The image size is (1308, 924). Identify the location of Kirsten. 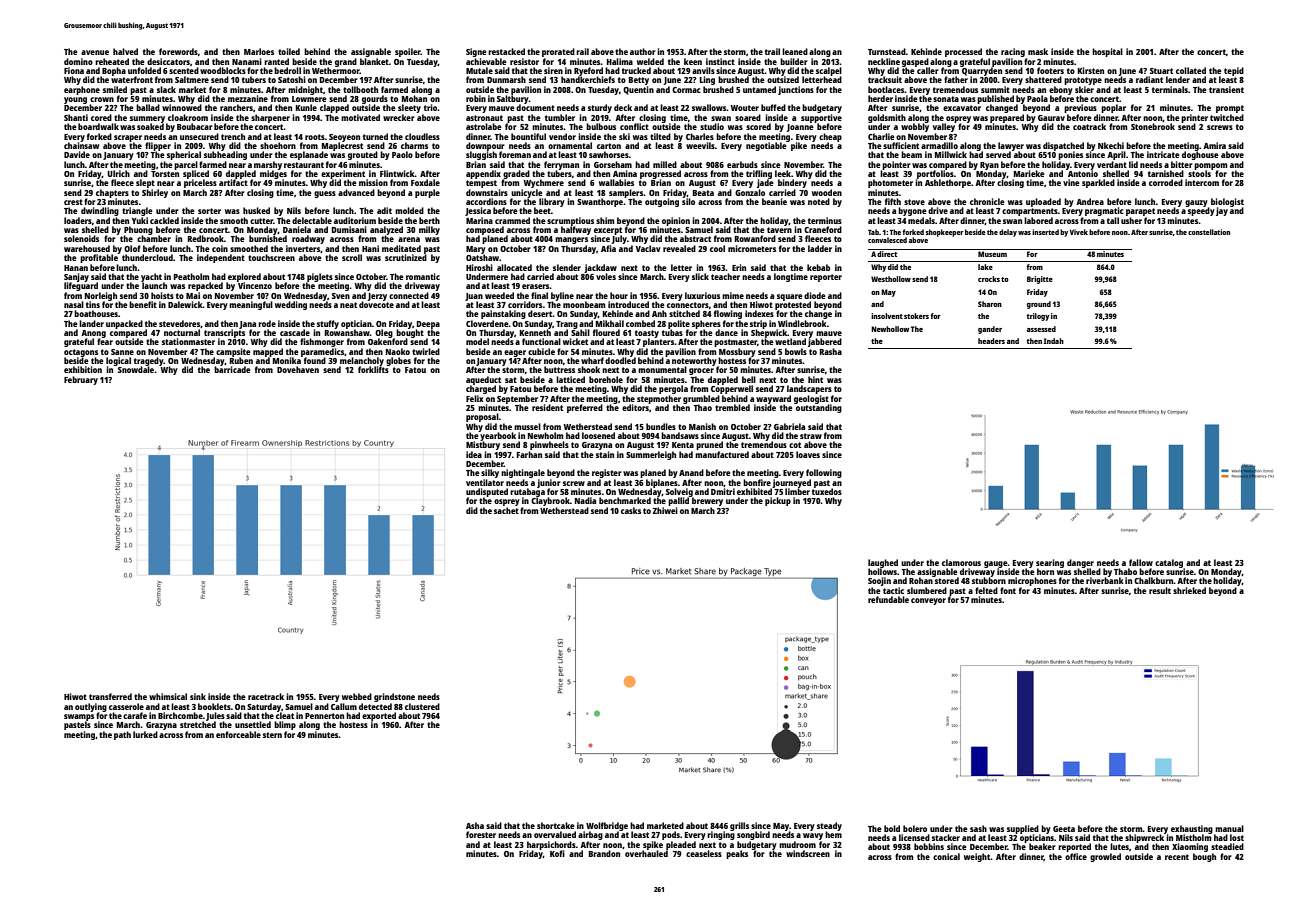
(1091, 70).
